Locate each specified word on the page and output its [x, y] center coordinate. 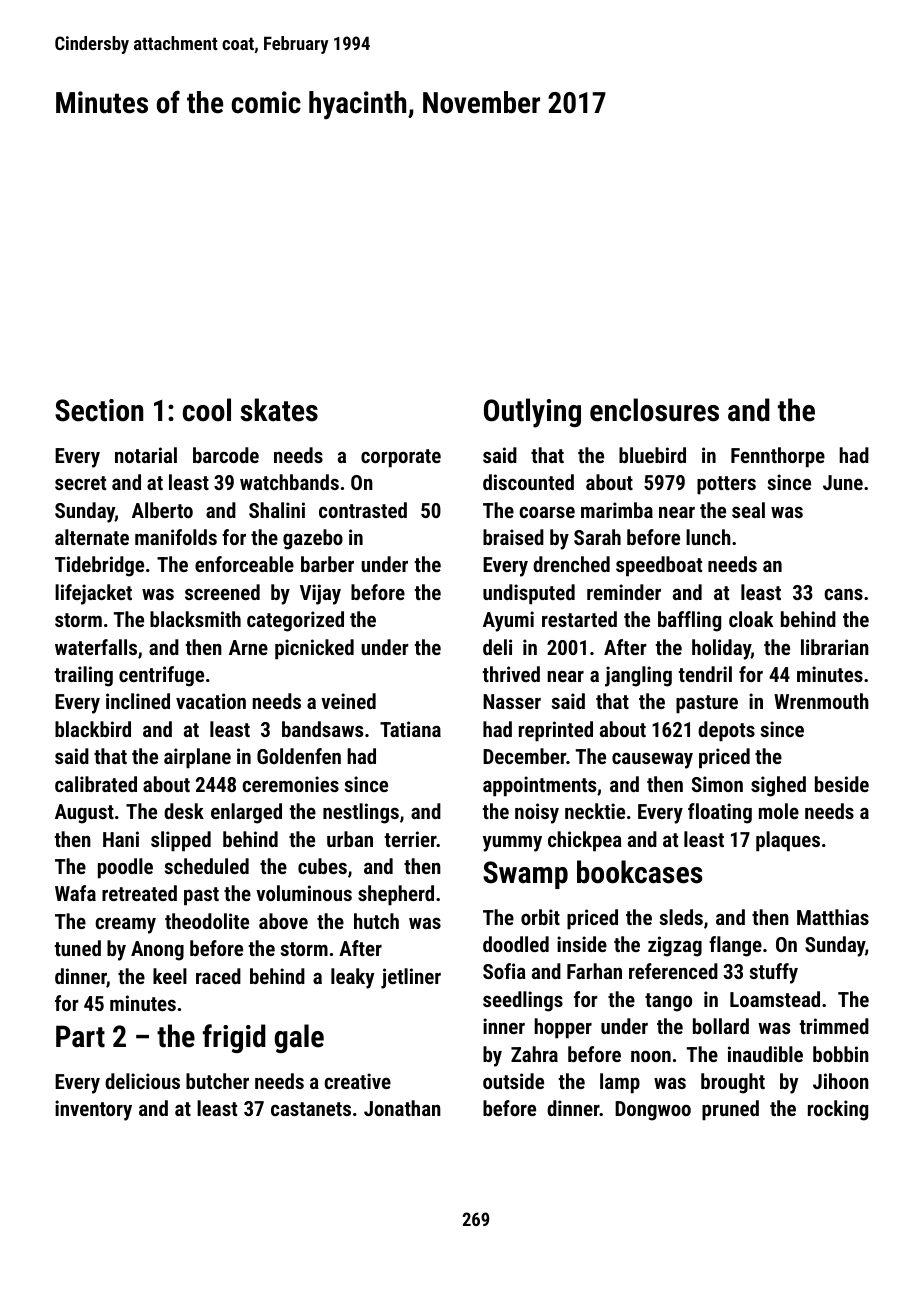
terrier [410, 839]
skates [279, 410]
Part [80, 1036]
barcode [226, 455]
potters [726, 485]
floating [720, 813]
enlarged [246, 813]
